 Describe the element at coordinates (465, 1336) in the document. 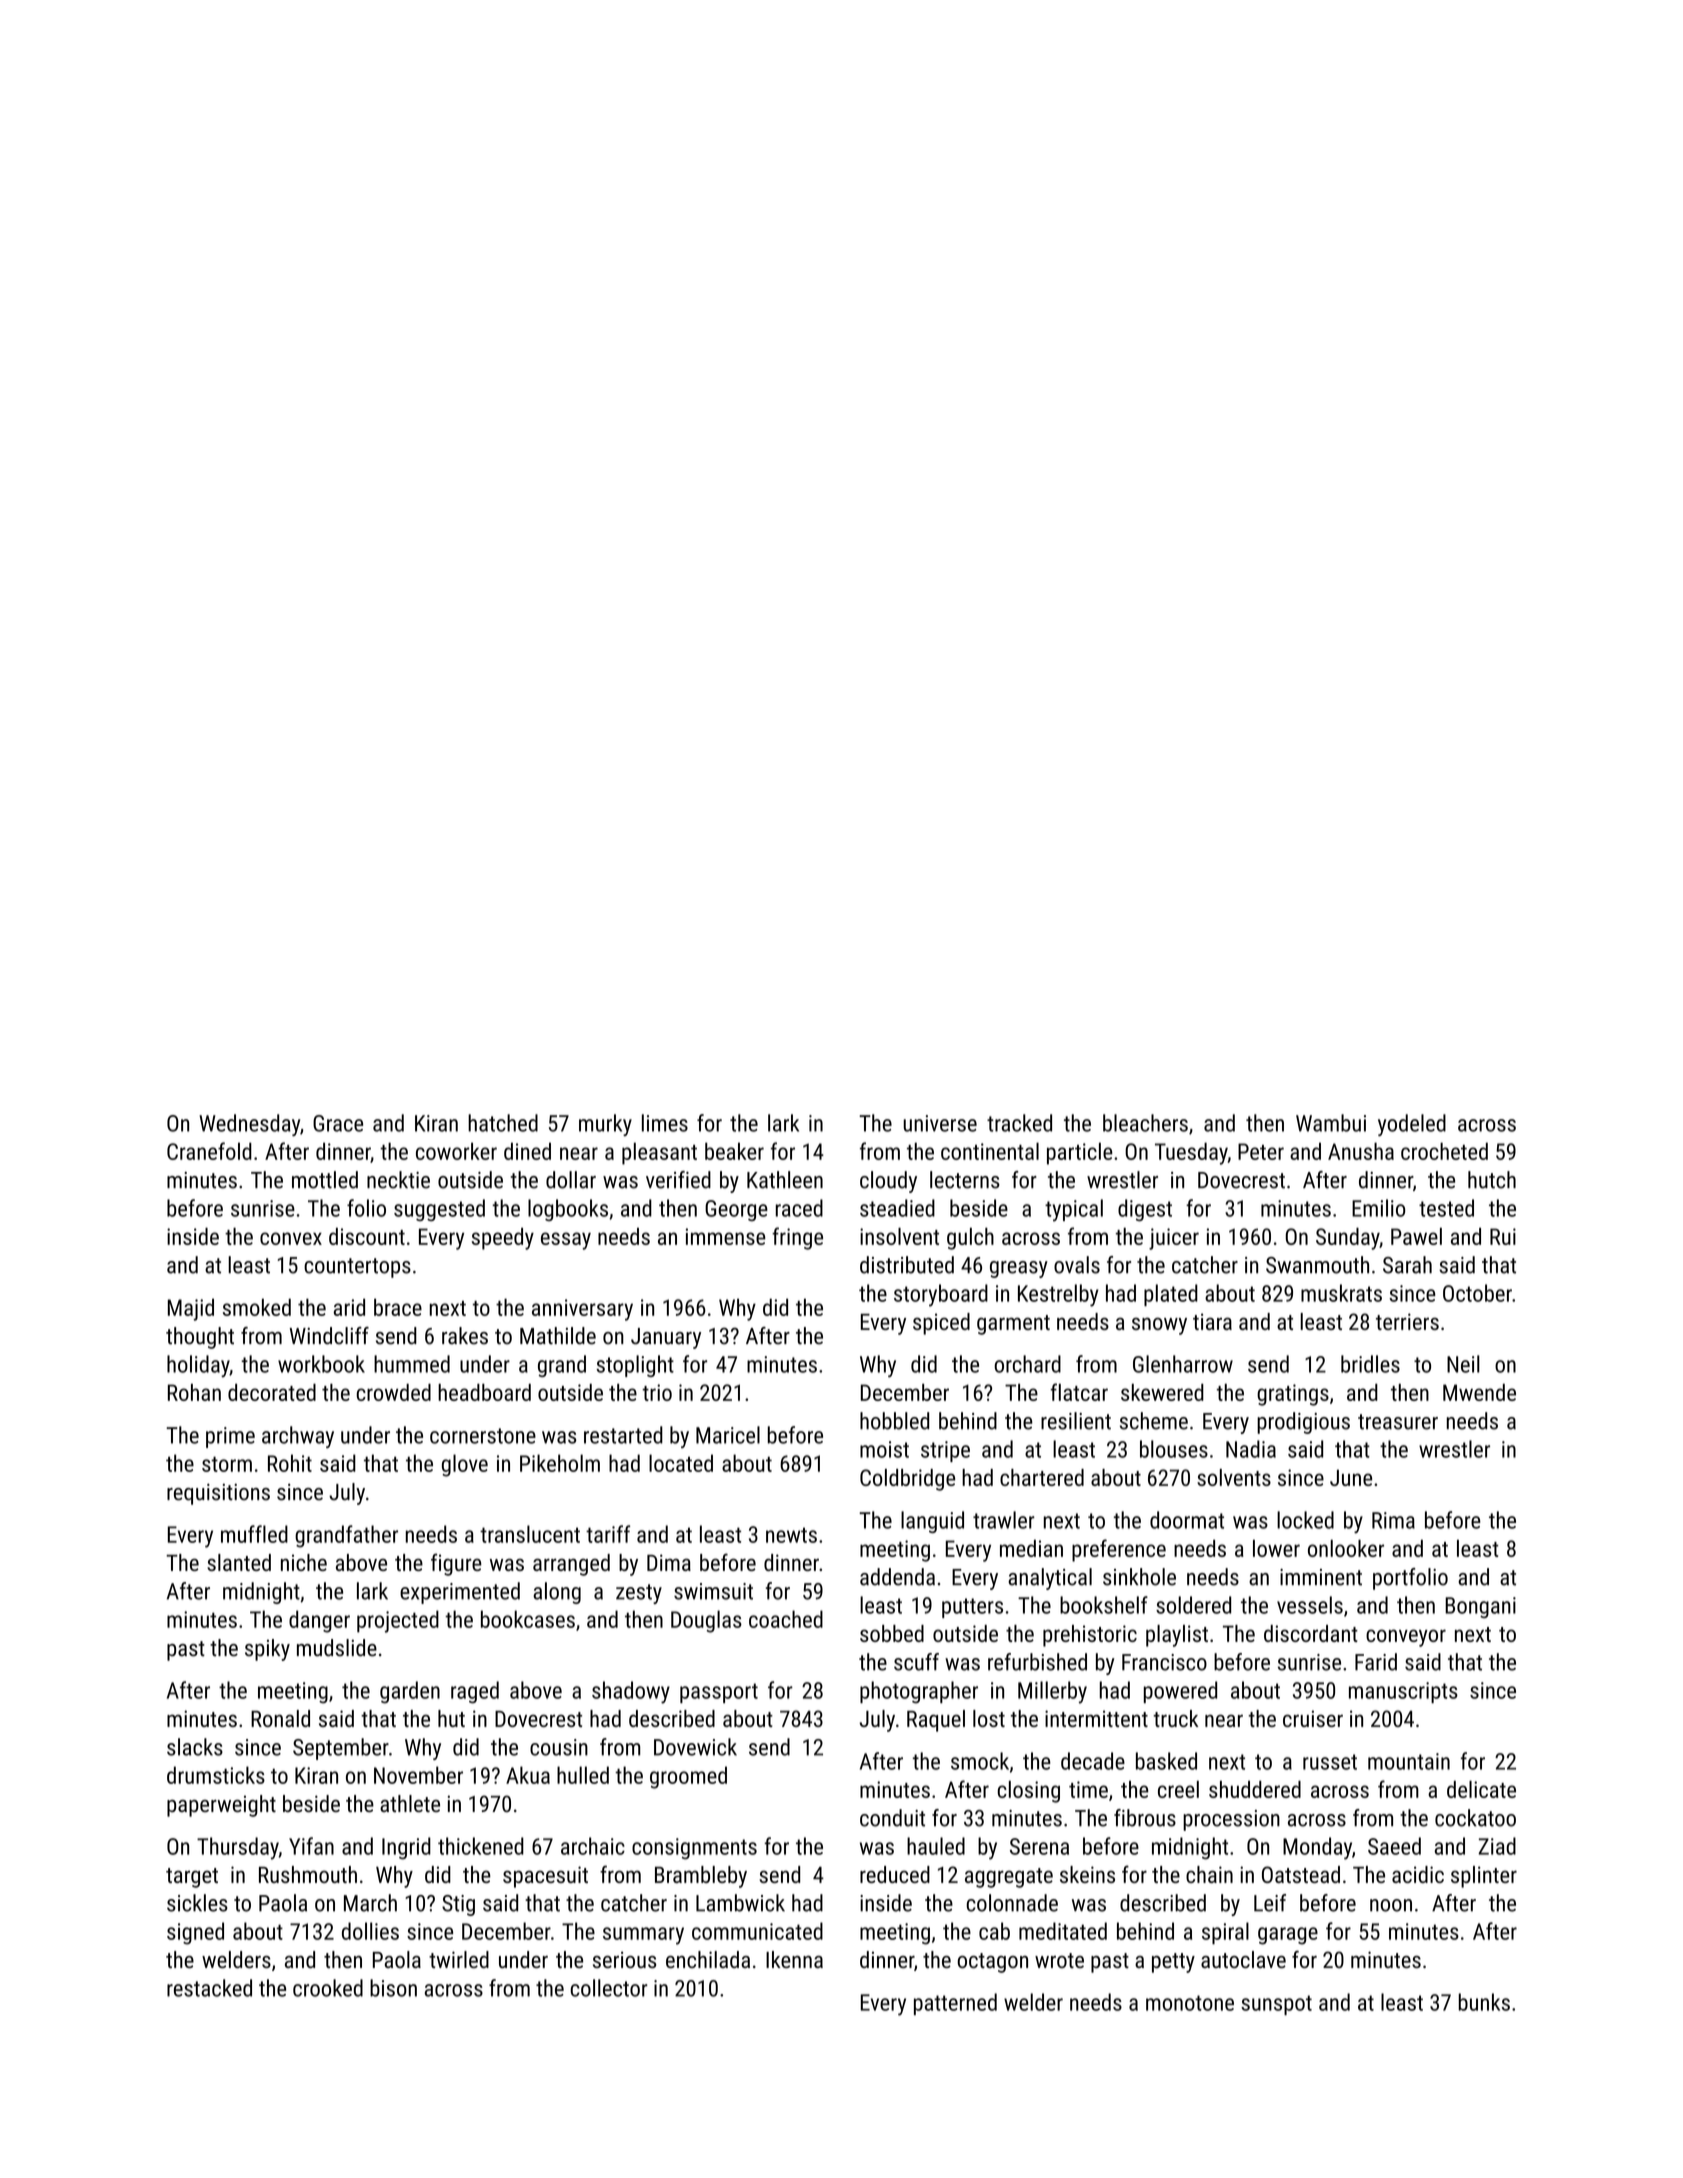

I see `rakes` at that location.
